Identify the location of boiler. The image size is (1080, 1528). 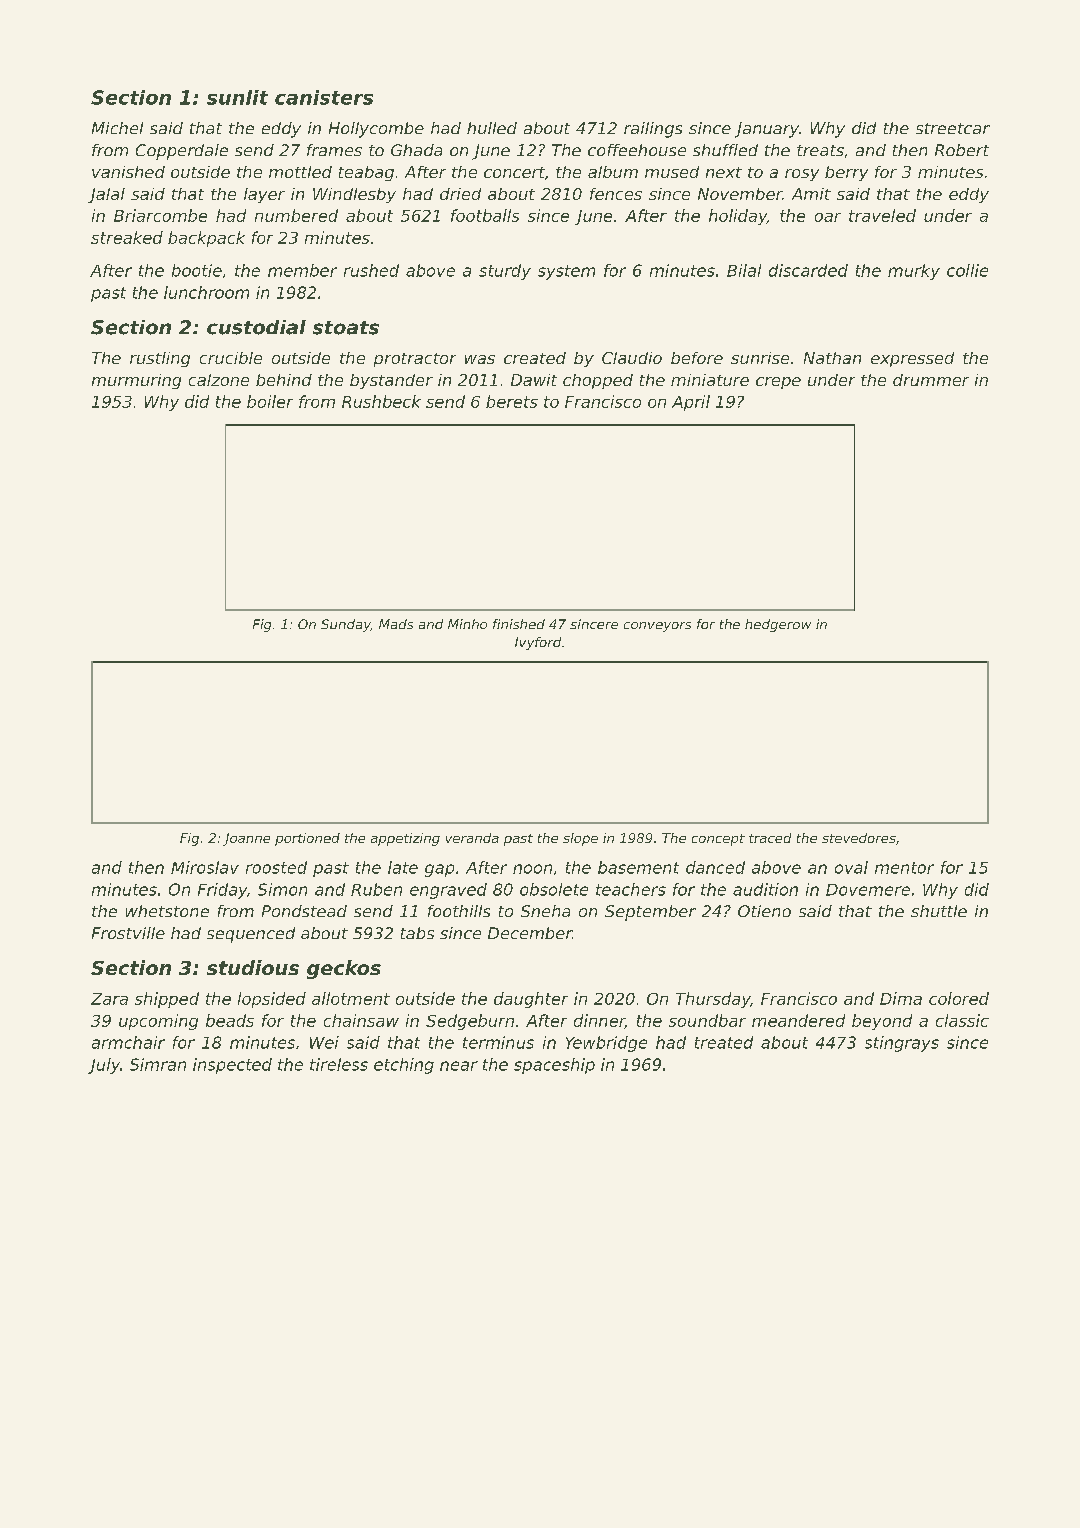
(270, 401).
